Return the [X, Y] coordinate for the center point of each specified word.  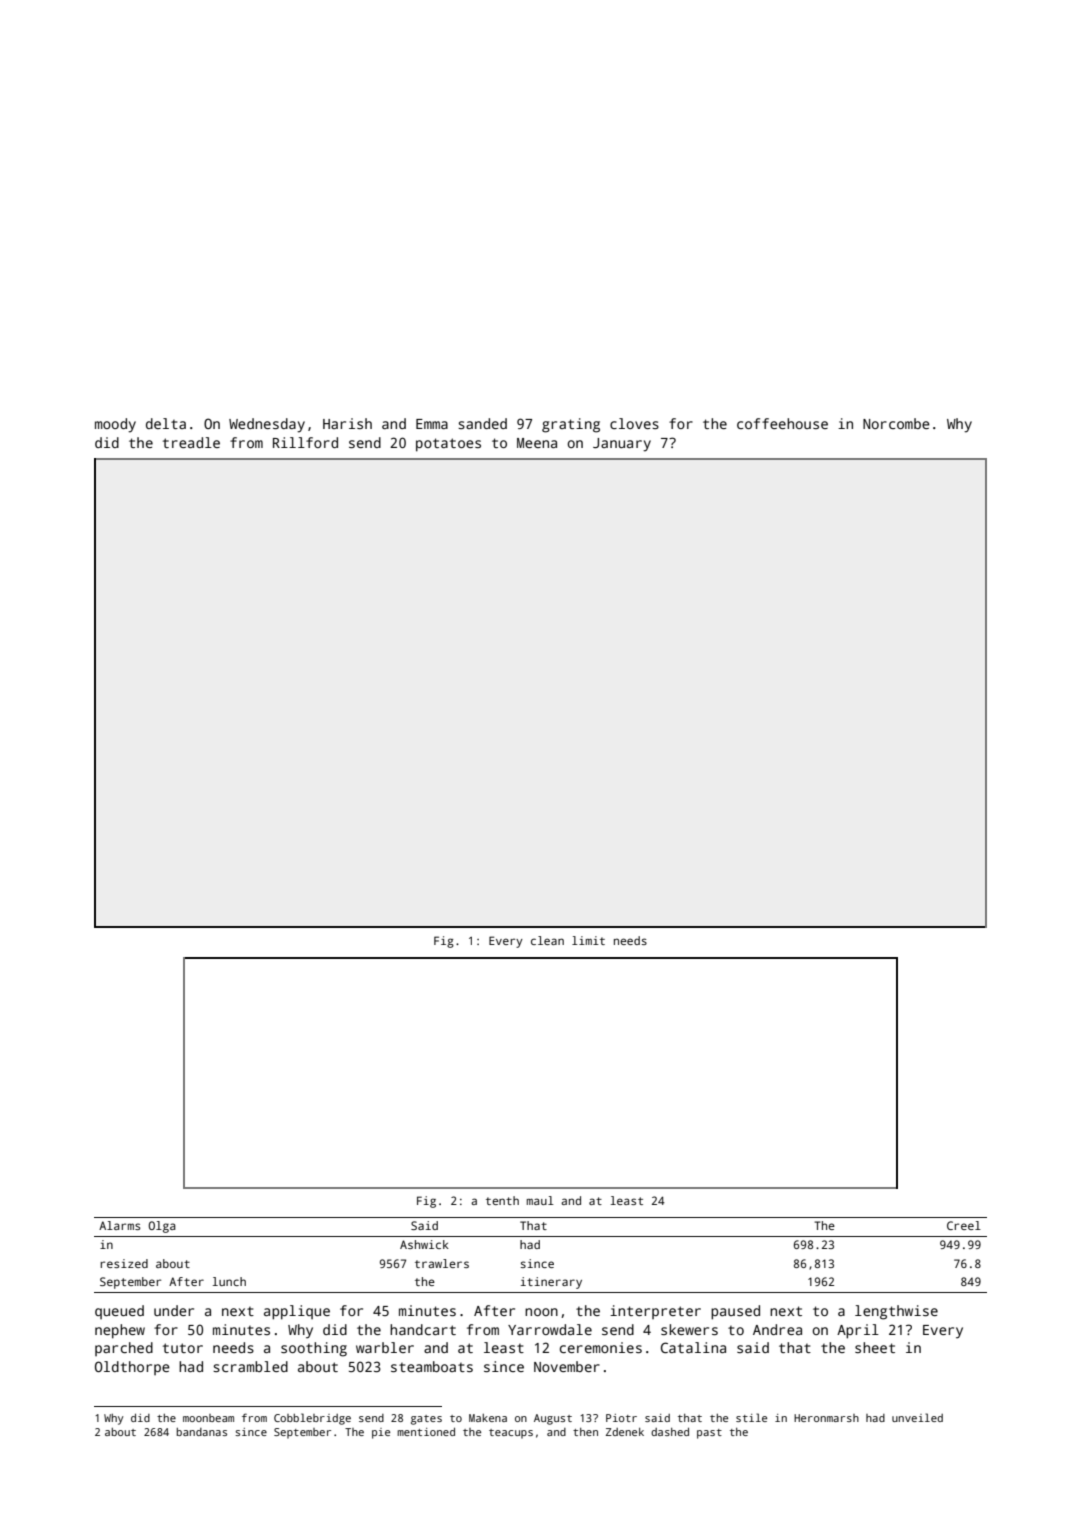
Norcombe [896, 423]
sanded [482, 423]
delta [166, 423]
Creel [964, 1225]
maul [540, 1200]
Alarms [119, 1225]
